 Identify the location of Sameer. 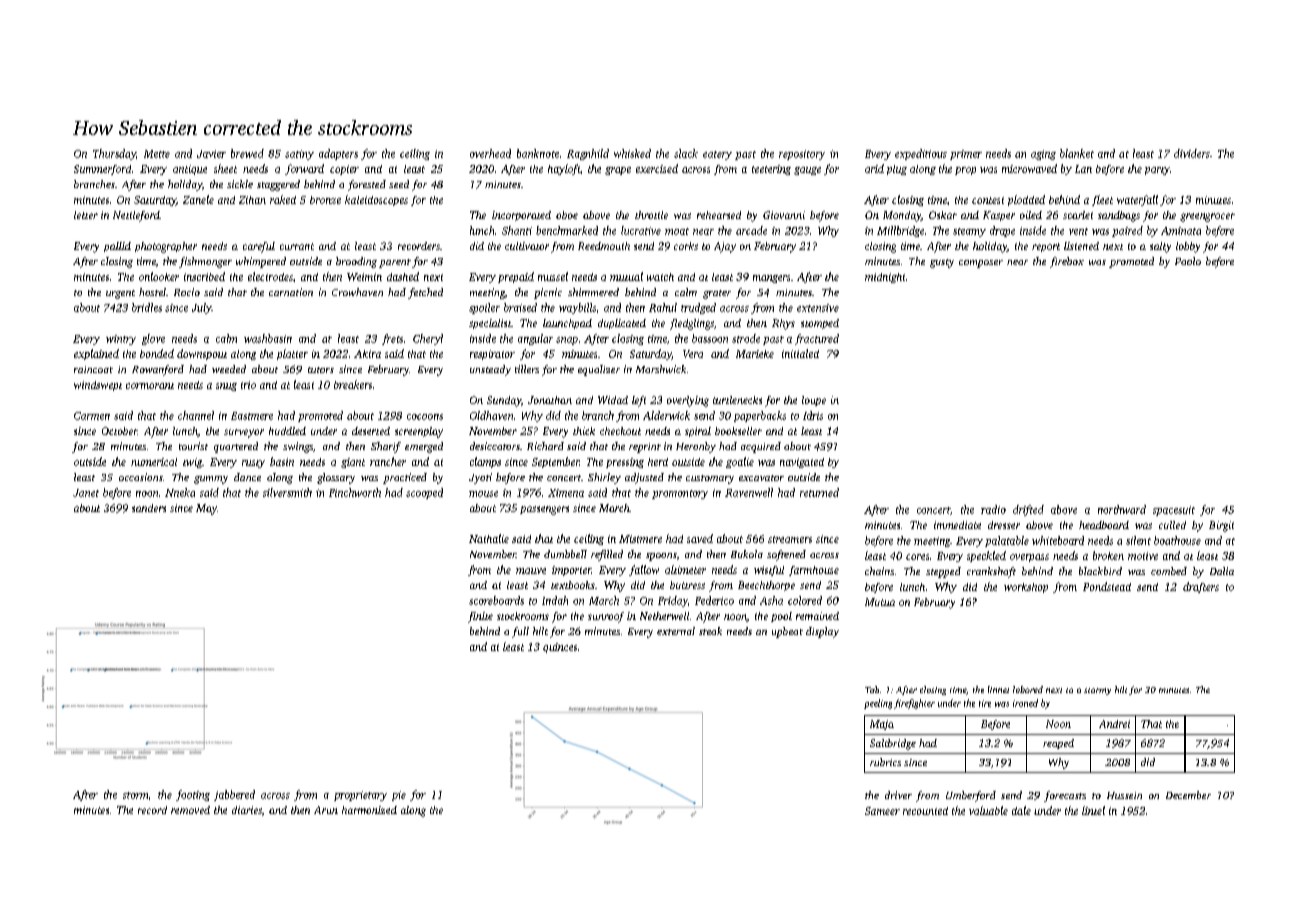
(882, 811).
